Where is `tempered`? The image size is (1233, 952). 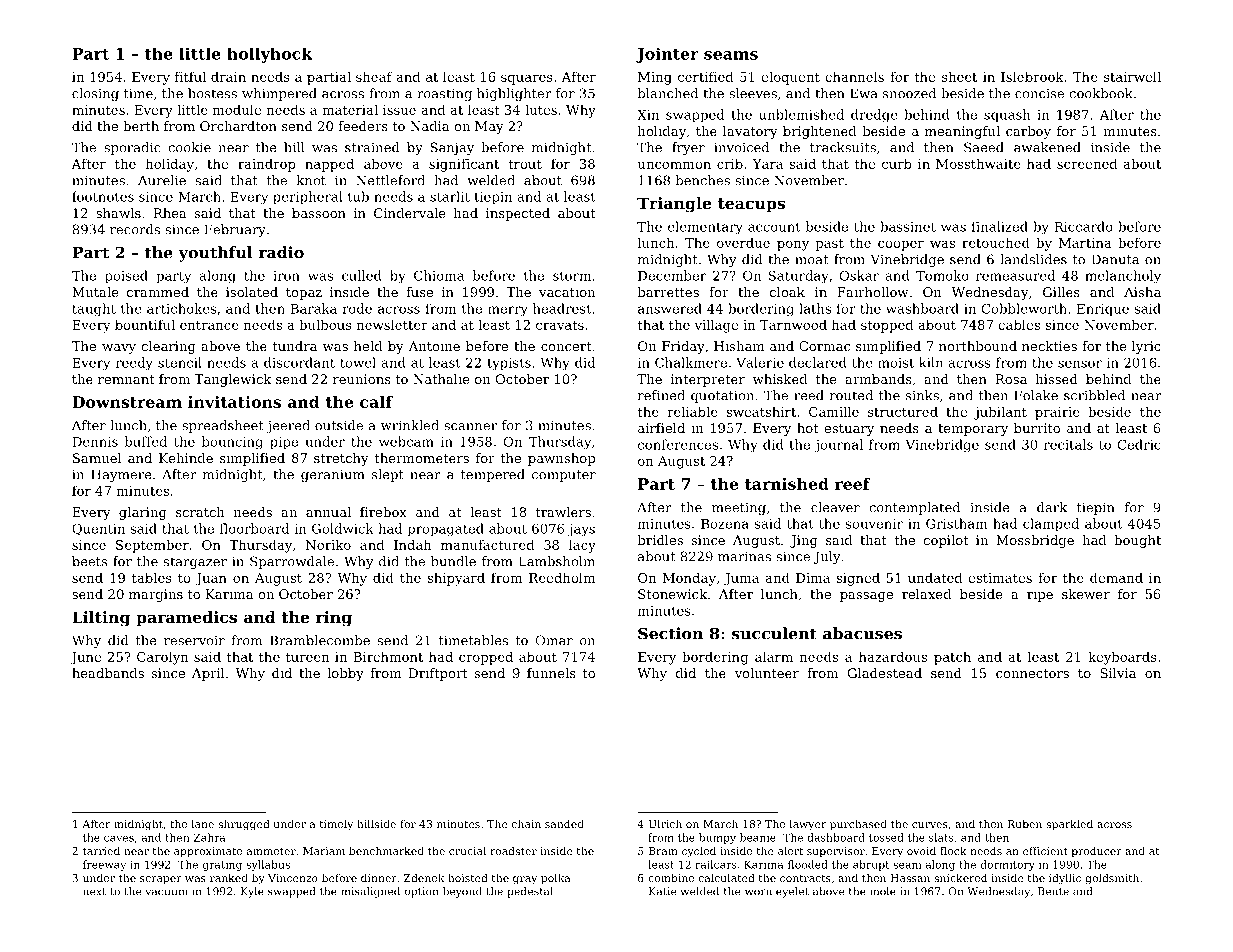
tempered is located at coordinates (493, 475).
